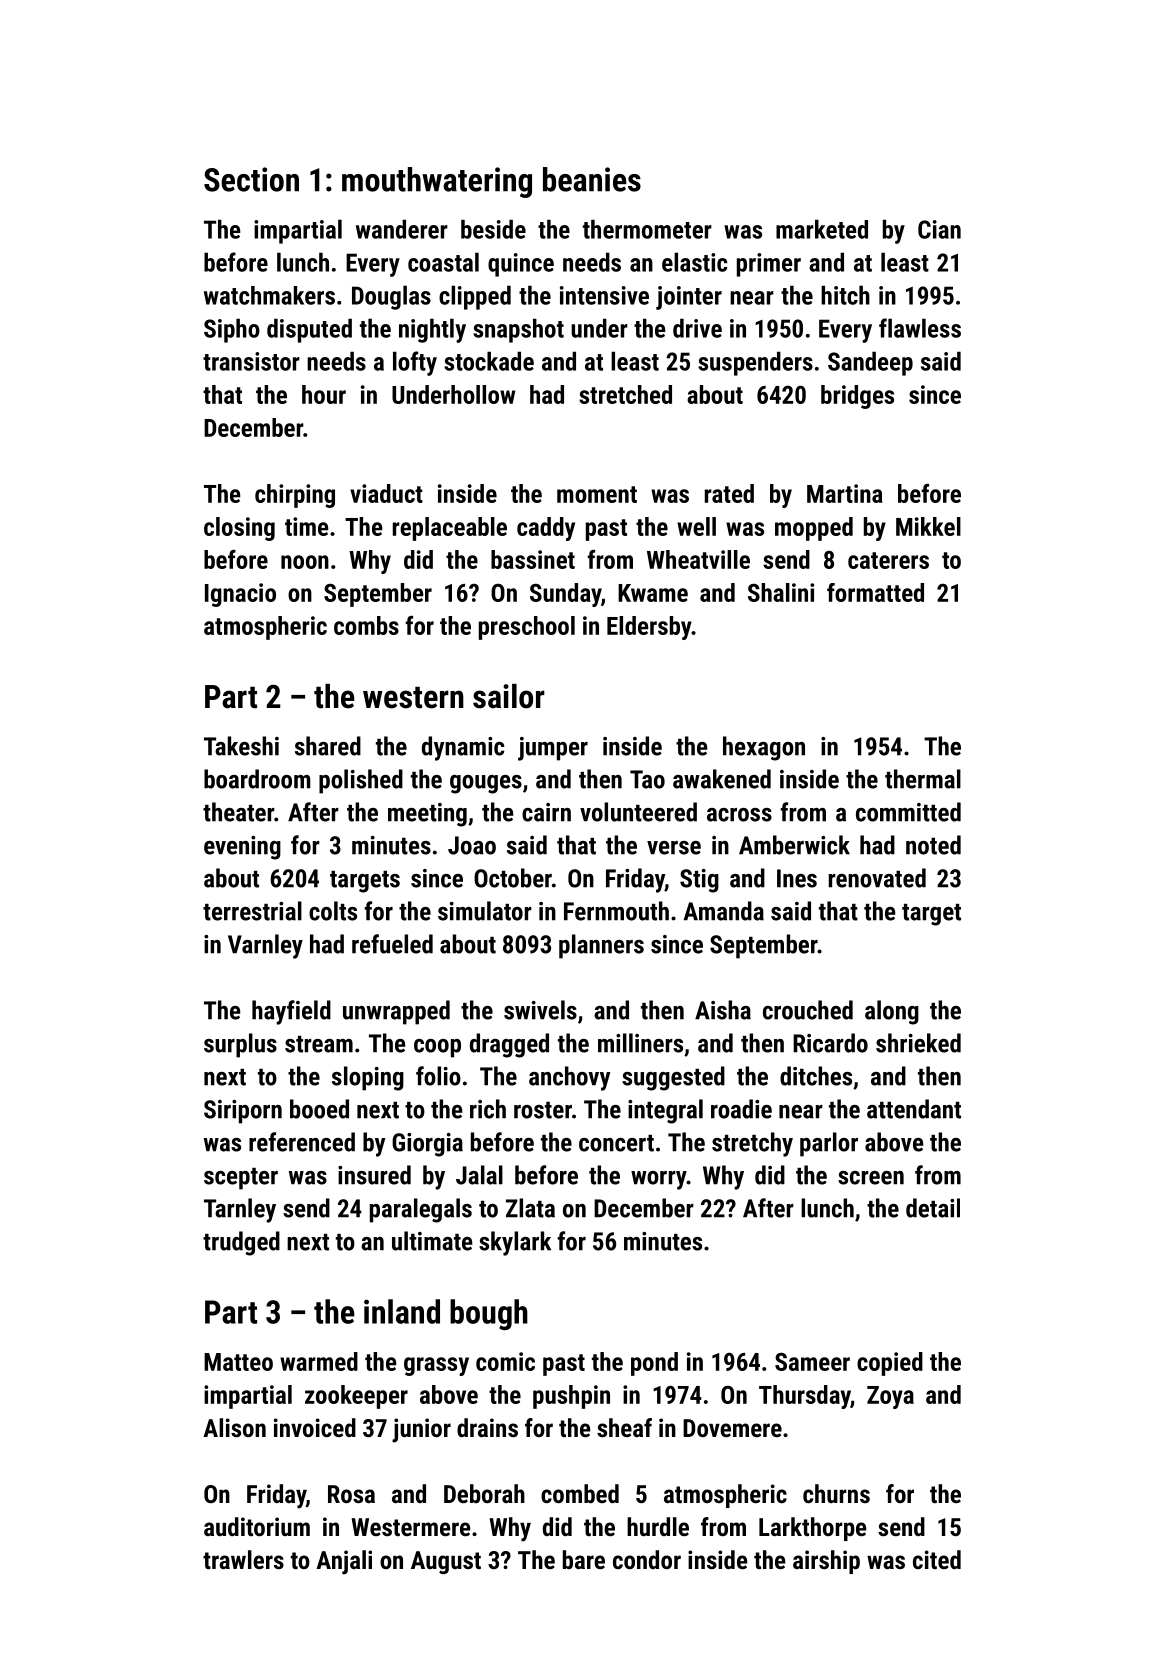  What do you see at coordinates (257, 1526) in the document?
I see `auditorium` at bounding box center [257, 1526].
